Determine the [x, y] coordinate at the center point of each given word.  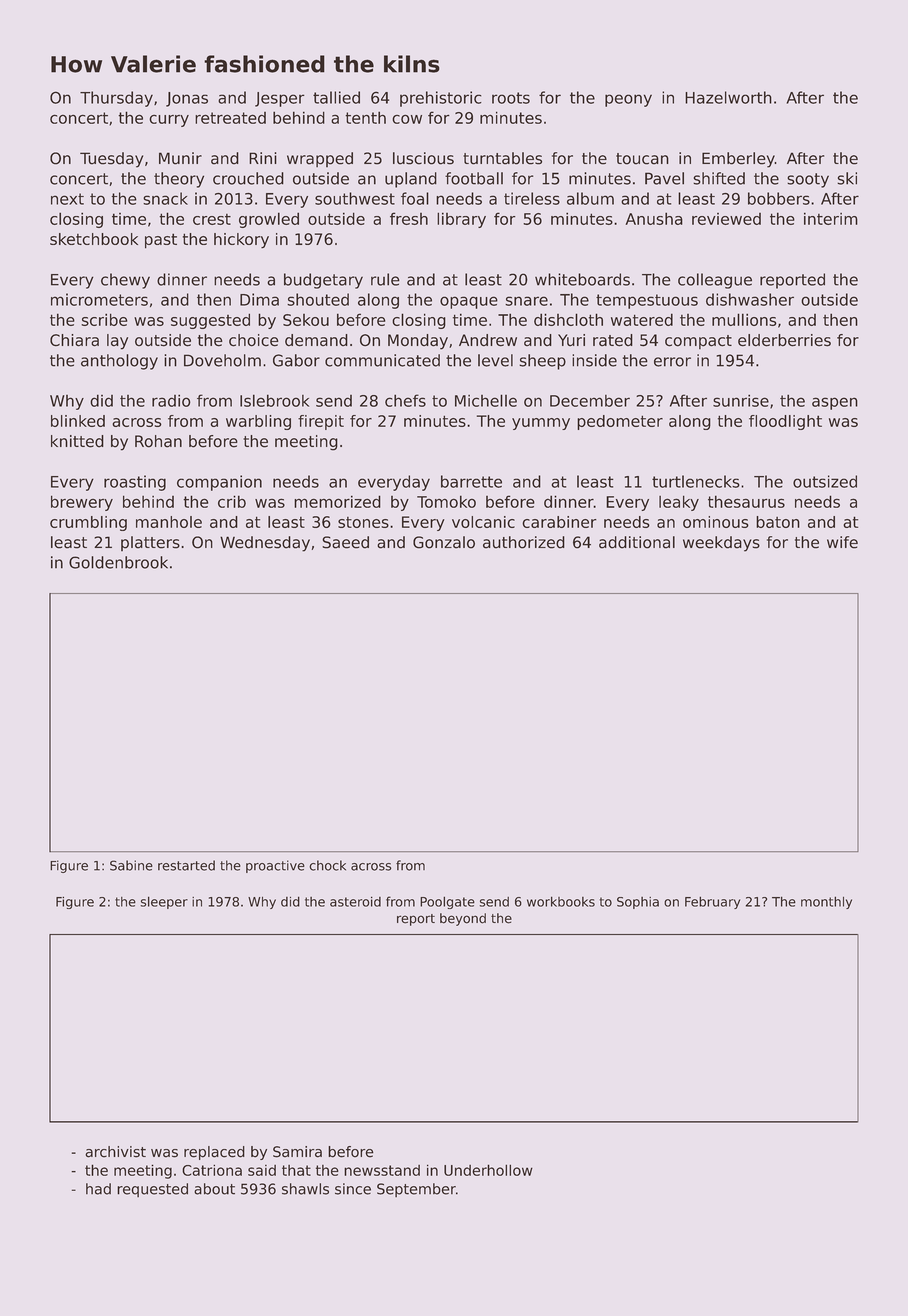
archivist [115, 1152]
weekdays [721, 544]
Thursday [116, 99]
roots [511, 98]
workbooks [561, 901]
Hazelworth [728, 97]
